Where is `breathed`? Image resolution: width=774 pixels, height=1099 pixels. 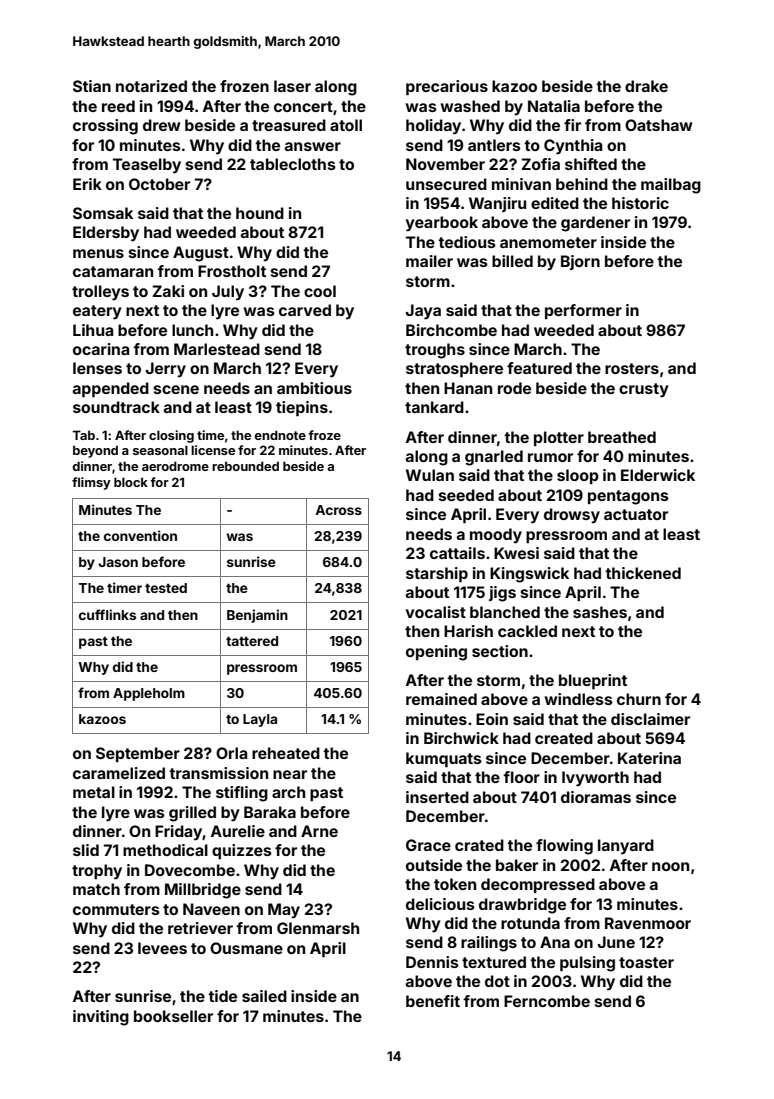
breathed is located at coordinates (622, 437).
